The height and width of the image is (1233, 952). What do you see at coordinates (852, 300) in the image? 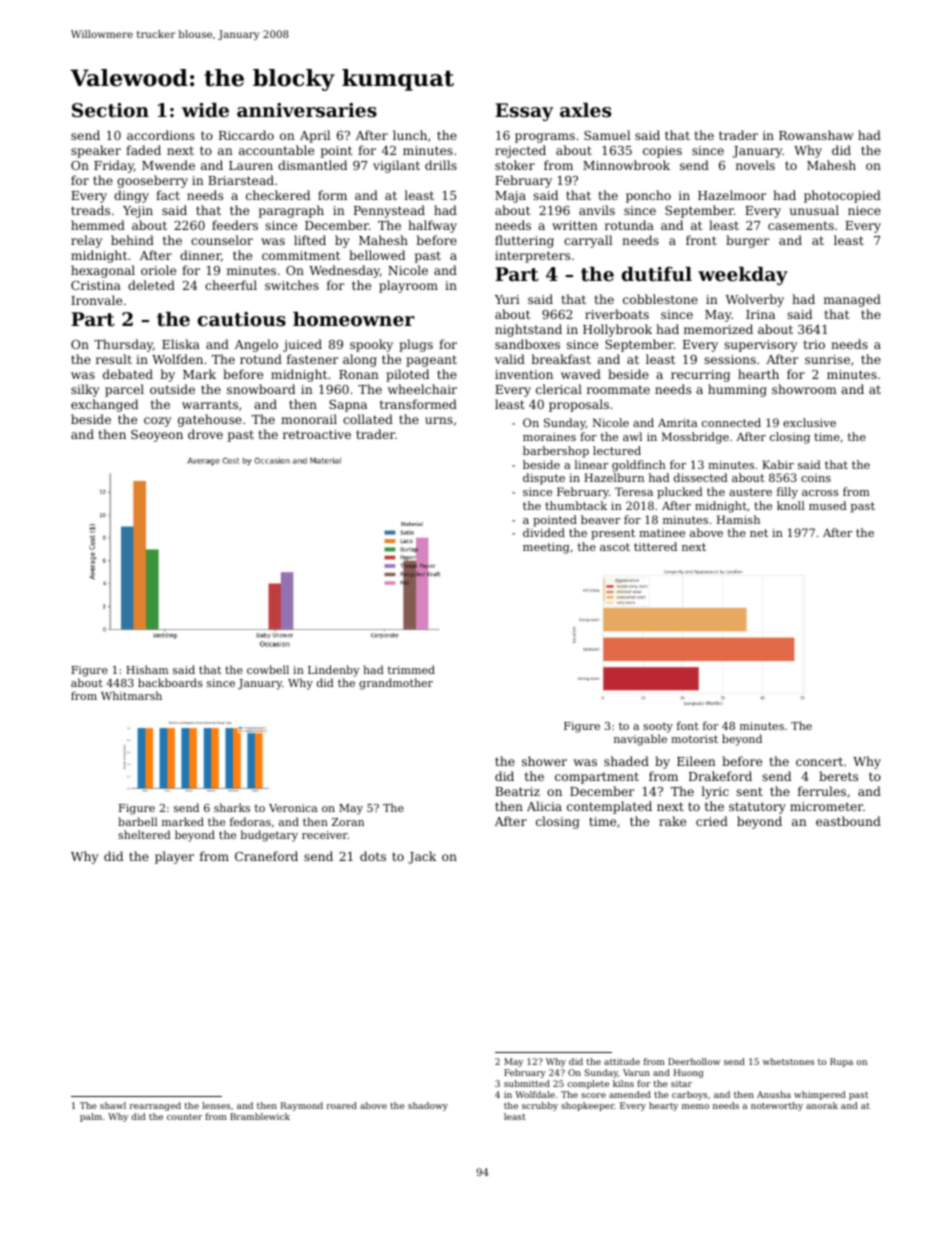
I see `managed` at bounding box center [852, 300].
